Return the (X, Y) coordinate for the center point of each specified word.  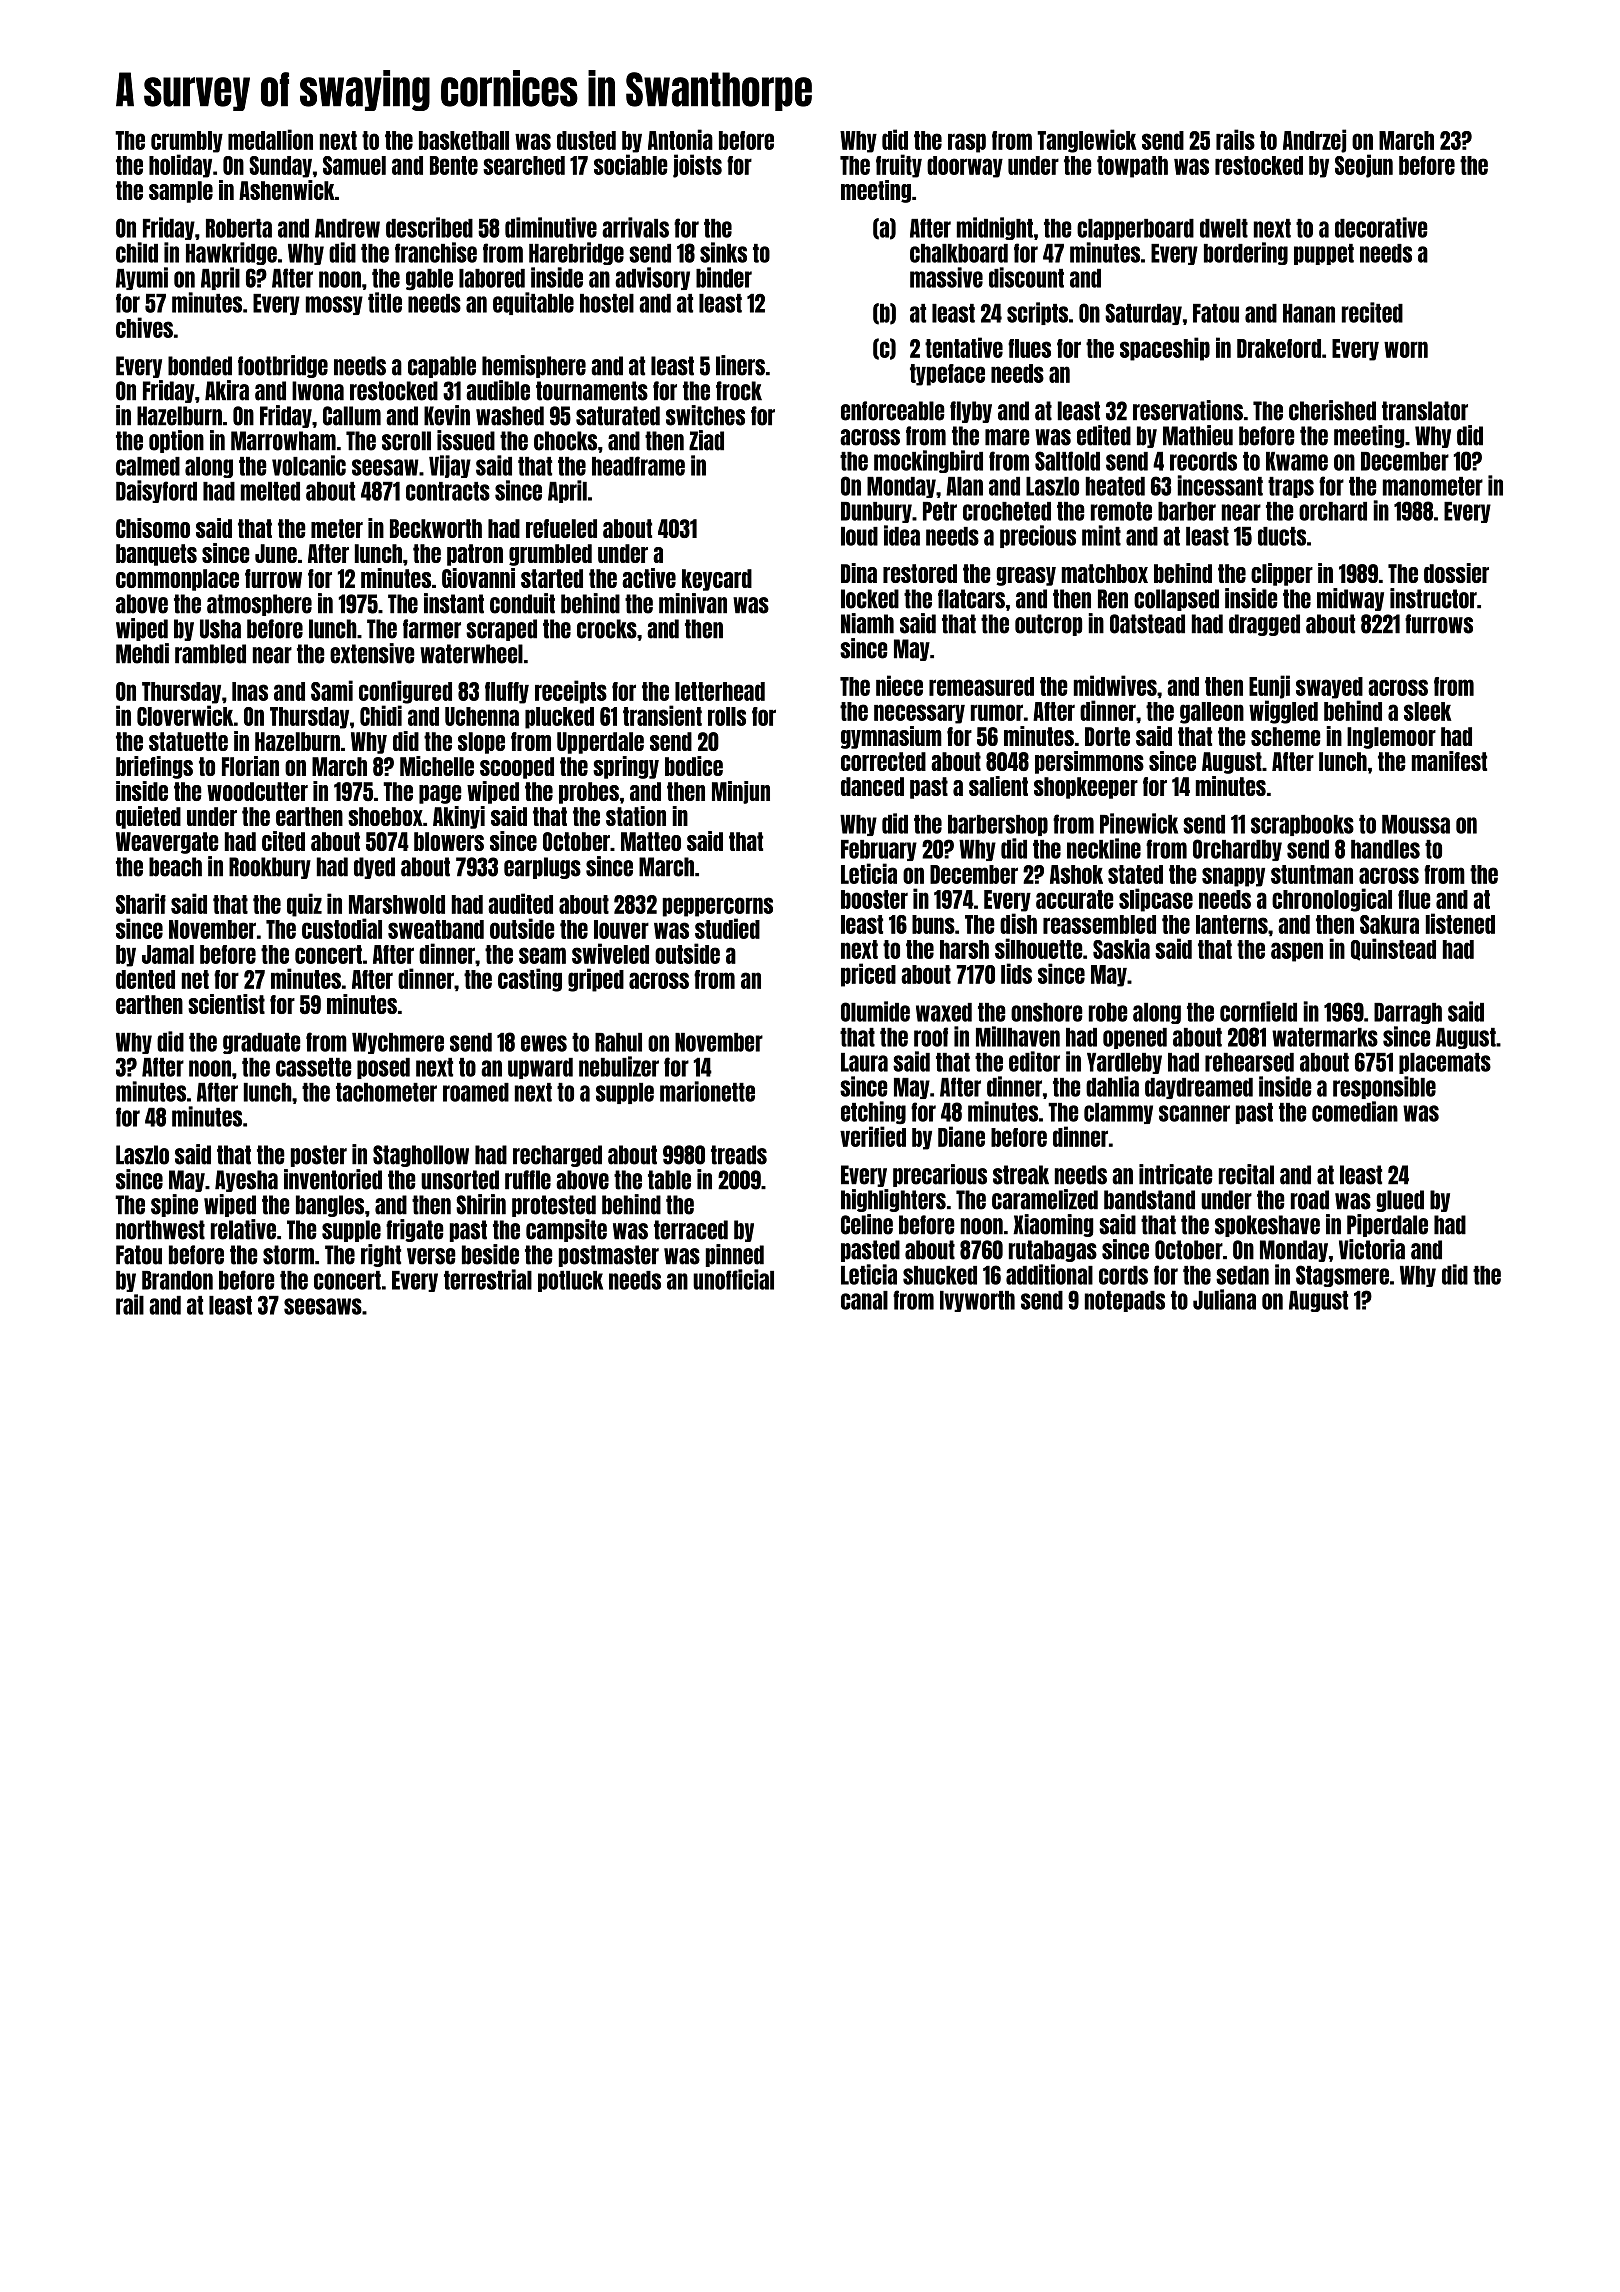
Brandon (177, 1280)
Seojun (1364, 166)
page (440, 794)
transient (662, 715)
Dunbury (876, 512)
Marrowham (283, 441)
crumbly (187, 142)
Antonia (680, 139)
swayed (1329, 688)
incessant (1220, 485)
